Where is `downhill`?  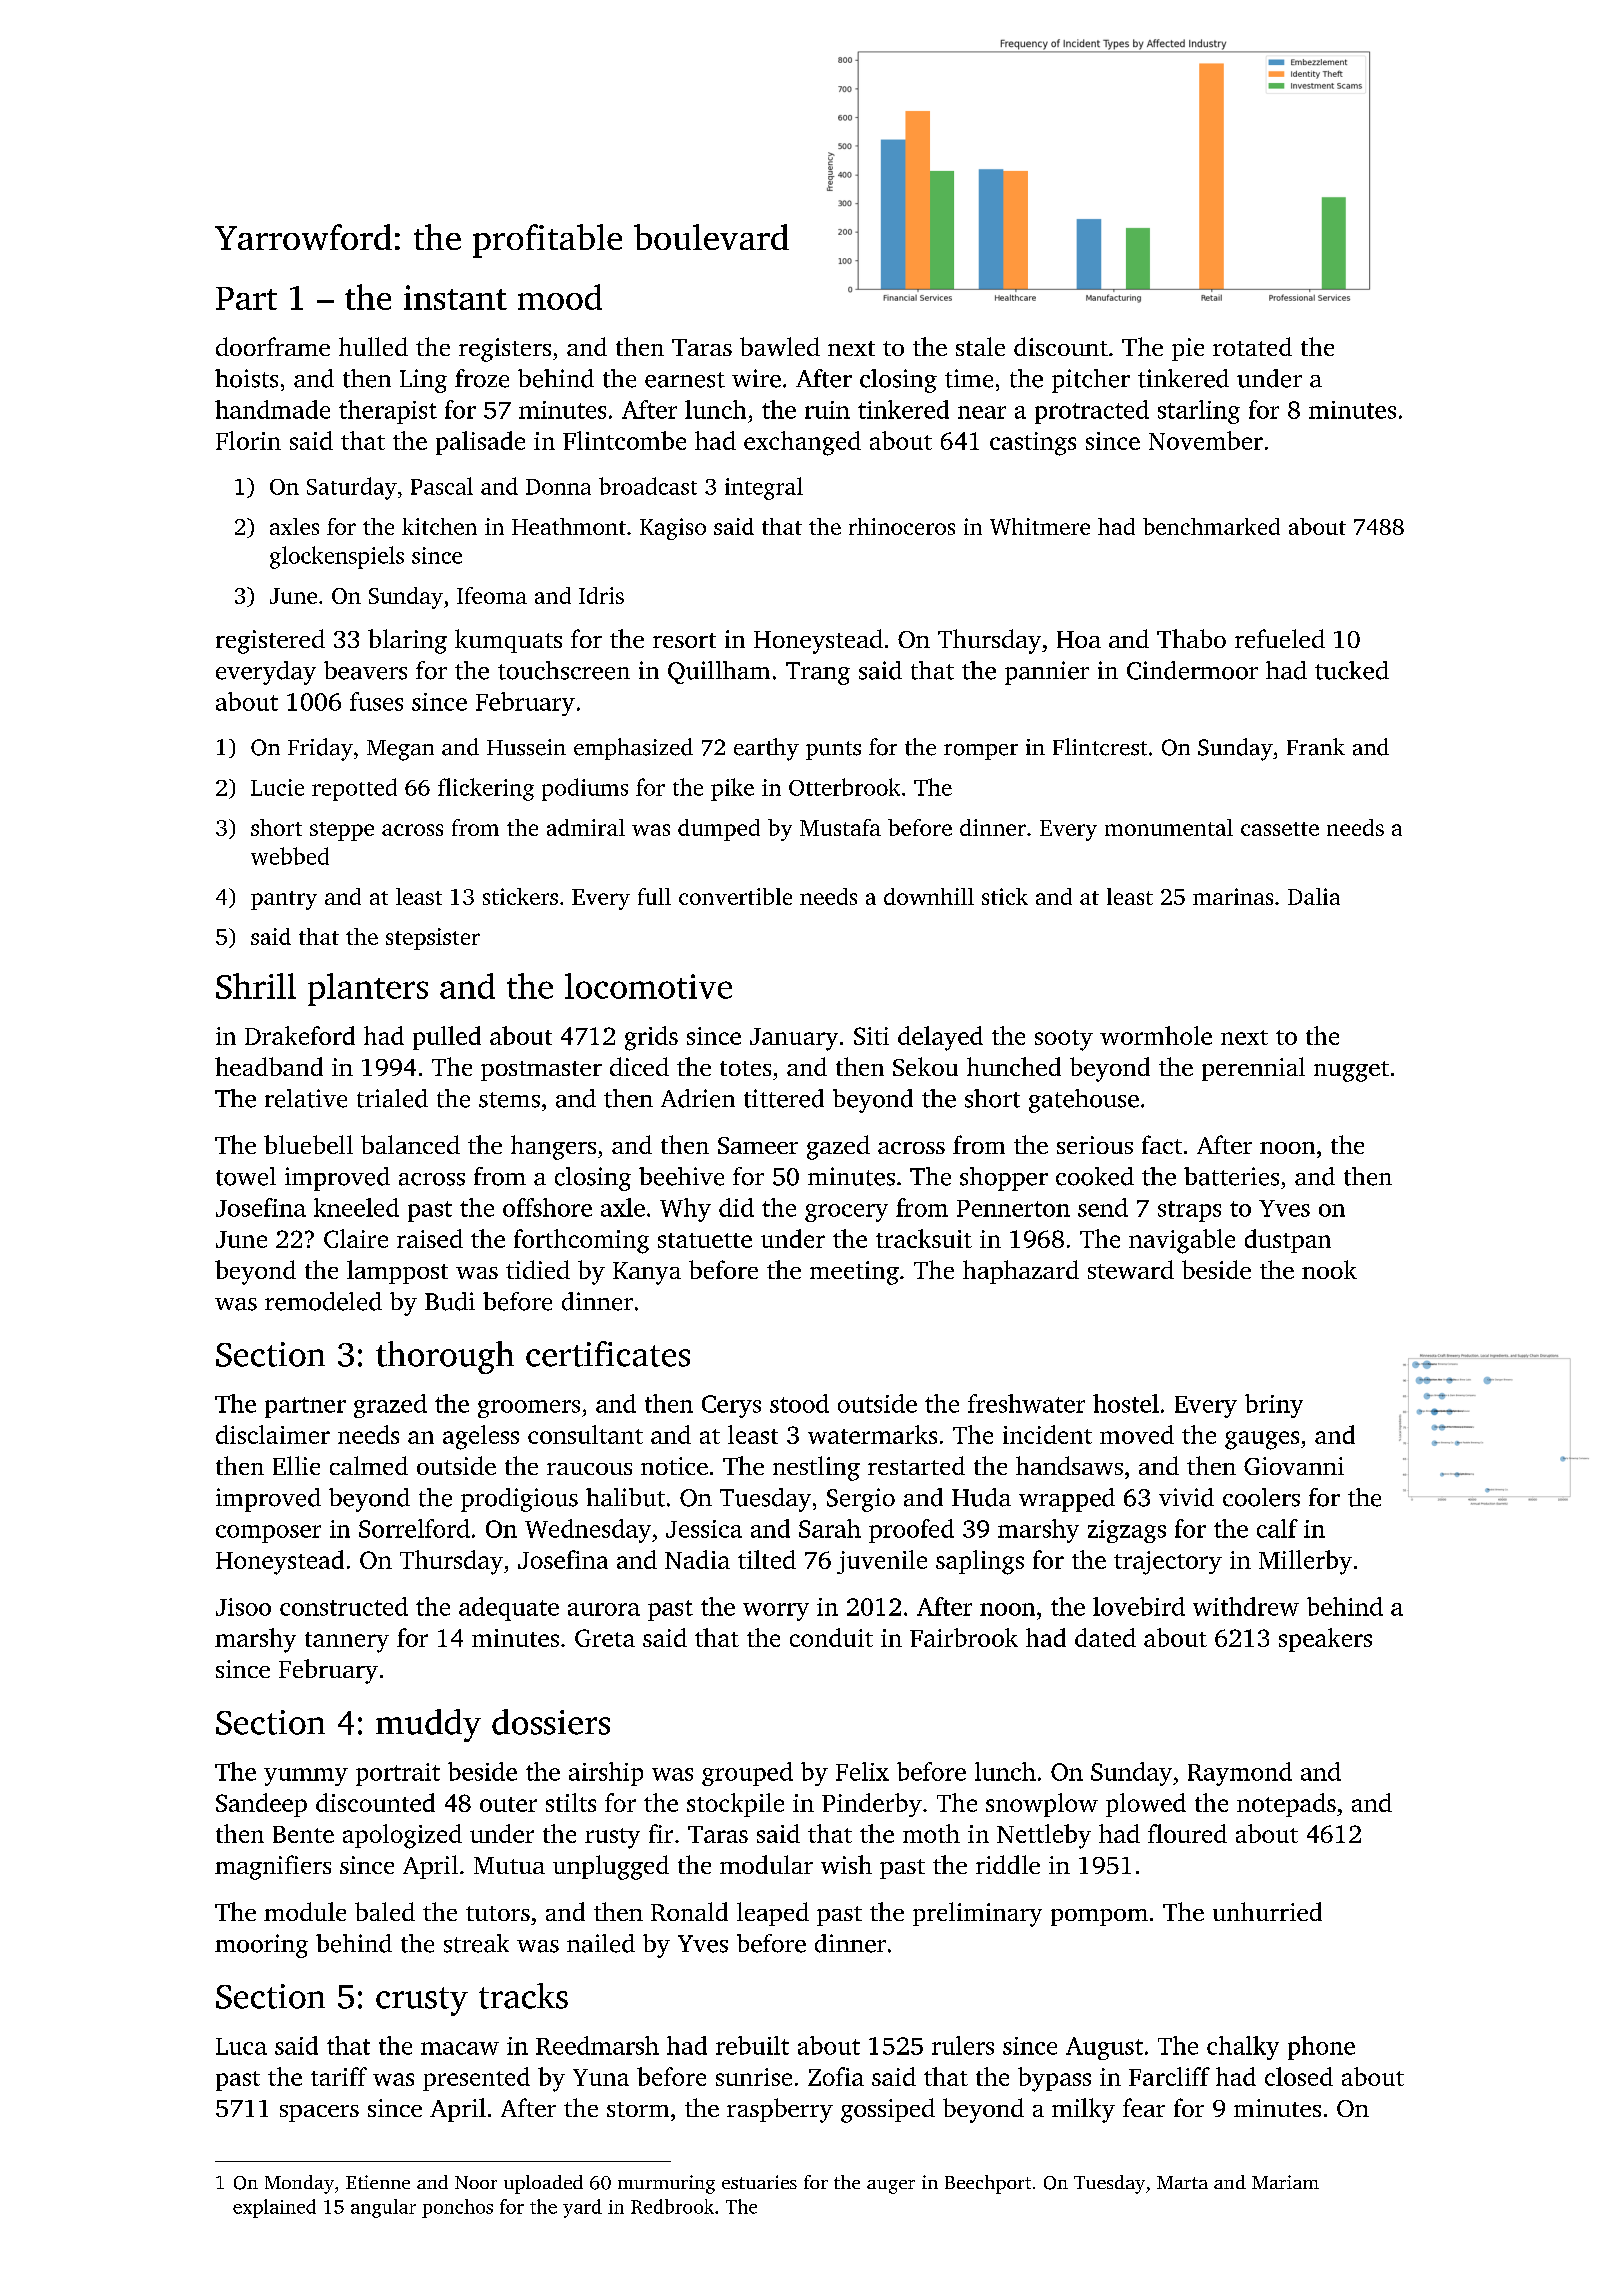 downhill is located at coordinates (929, 896).
